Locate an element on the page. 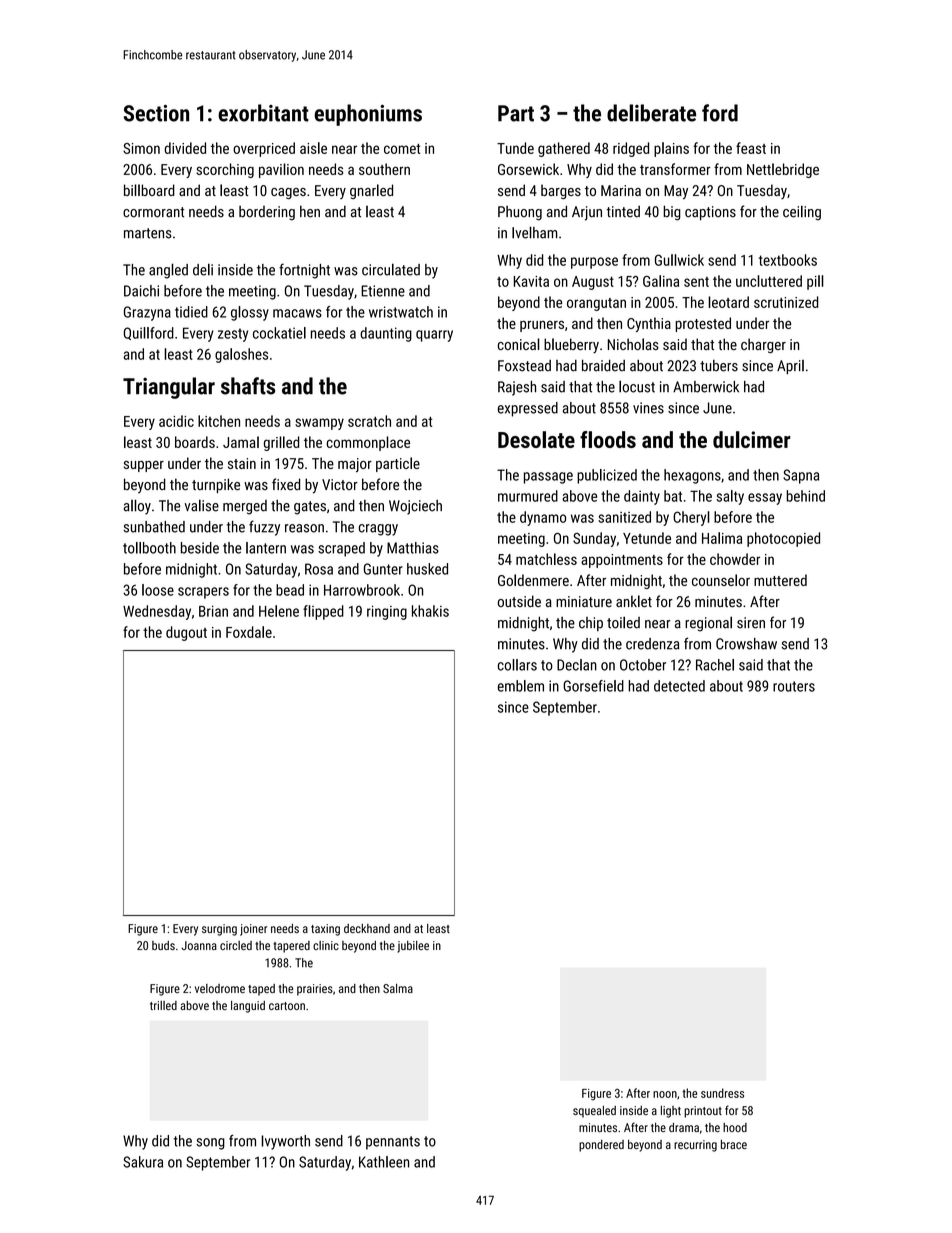  jubilee is located at coordinates (413, 947).
